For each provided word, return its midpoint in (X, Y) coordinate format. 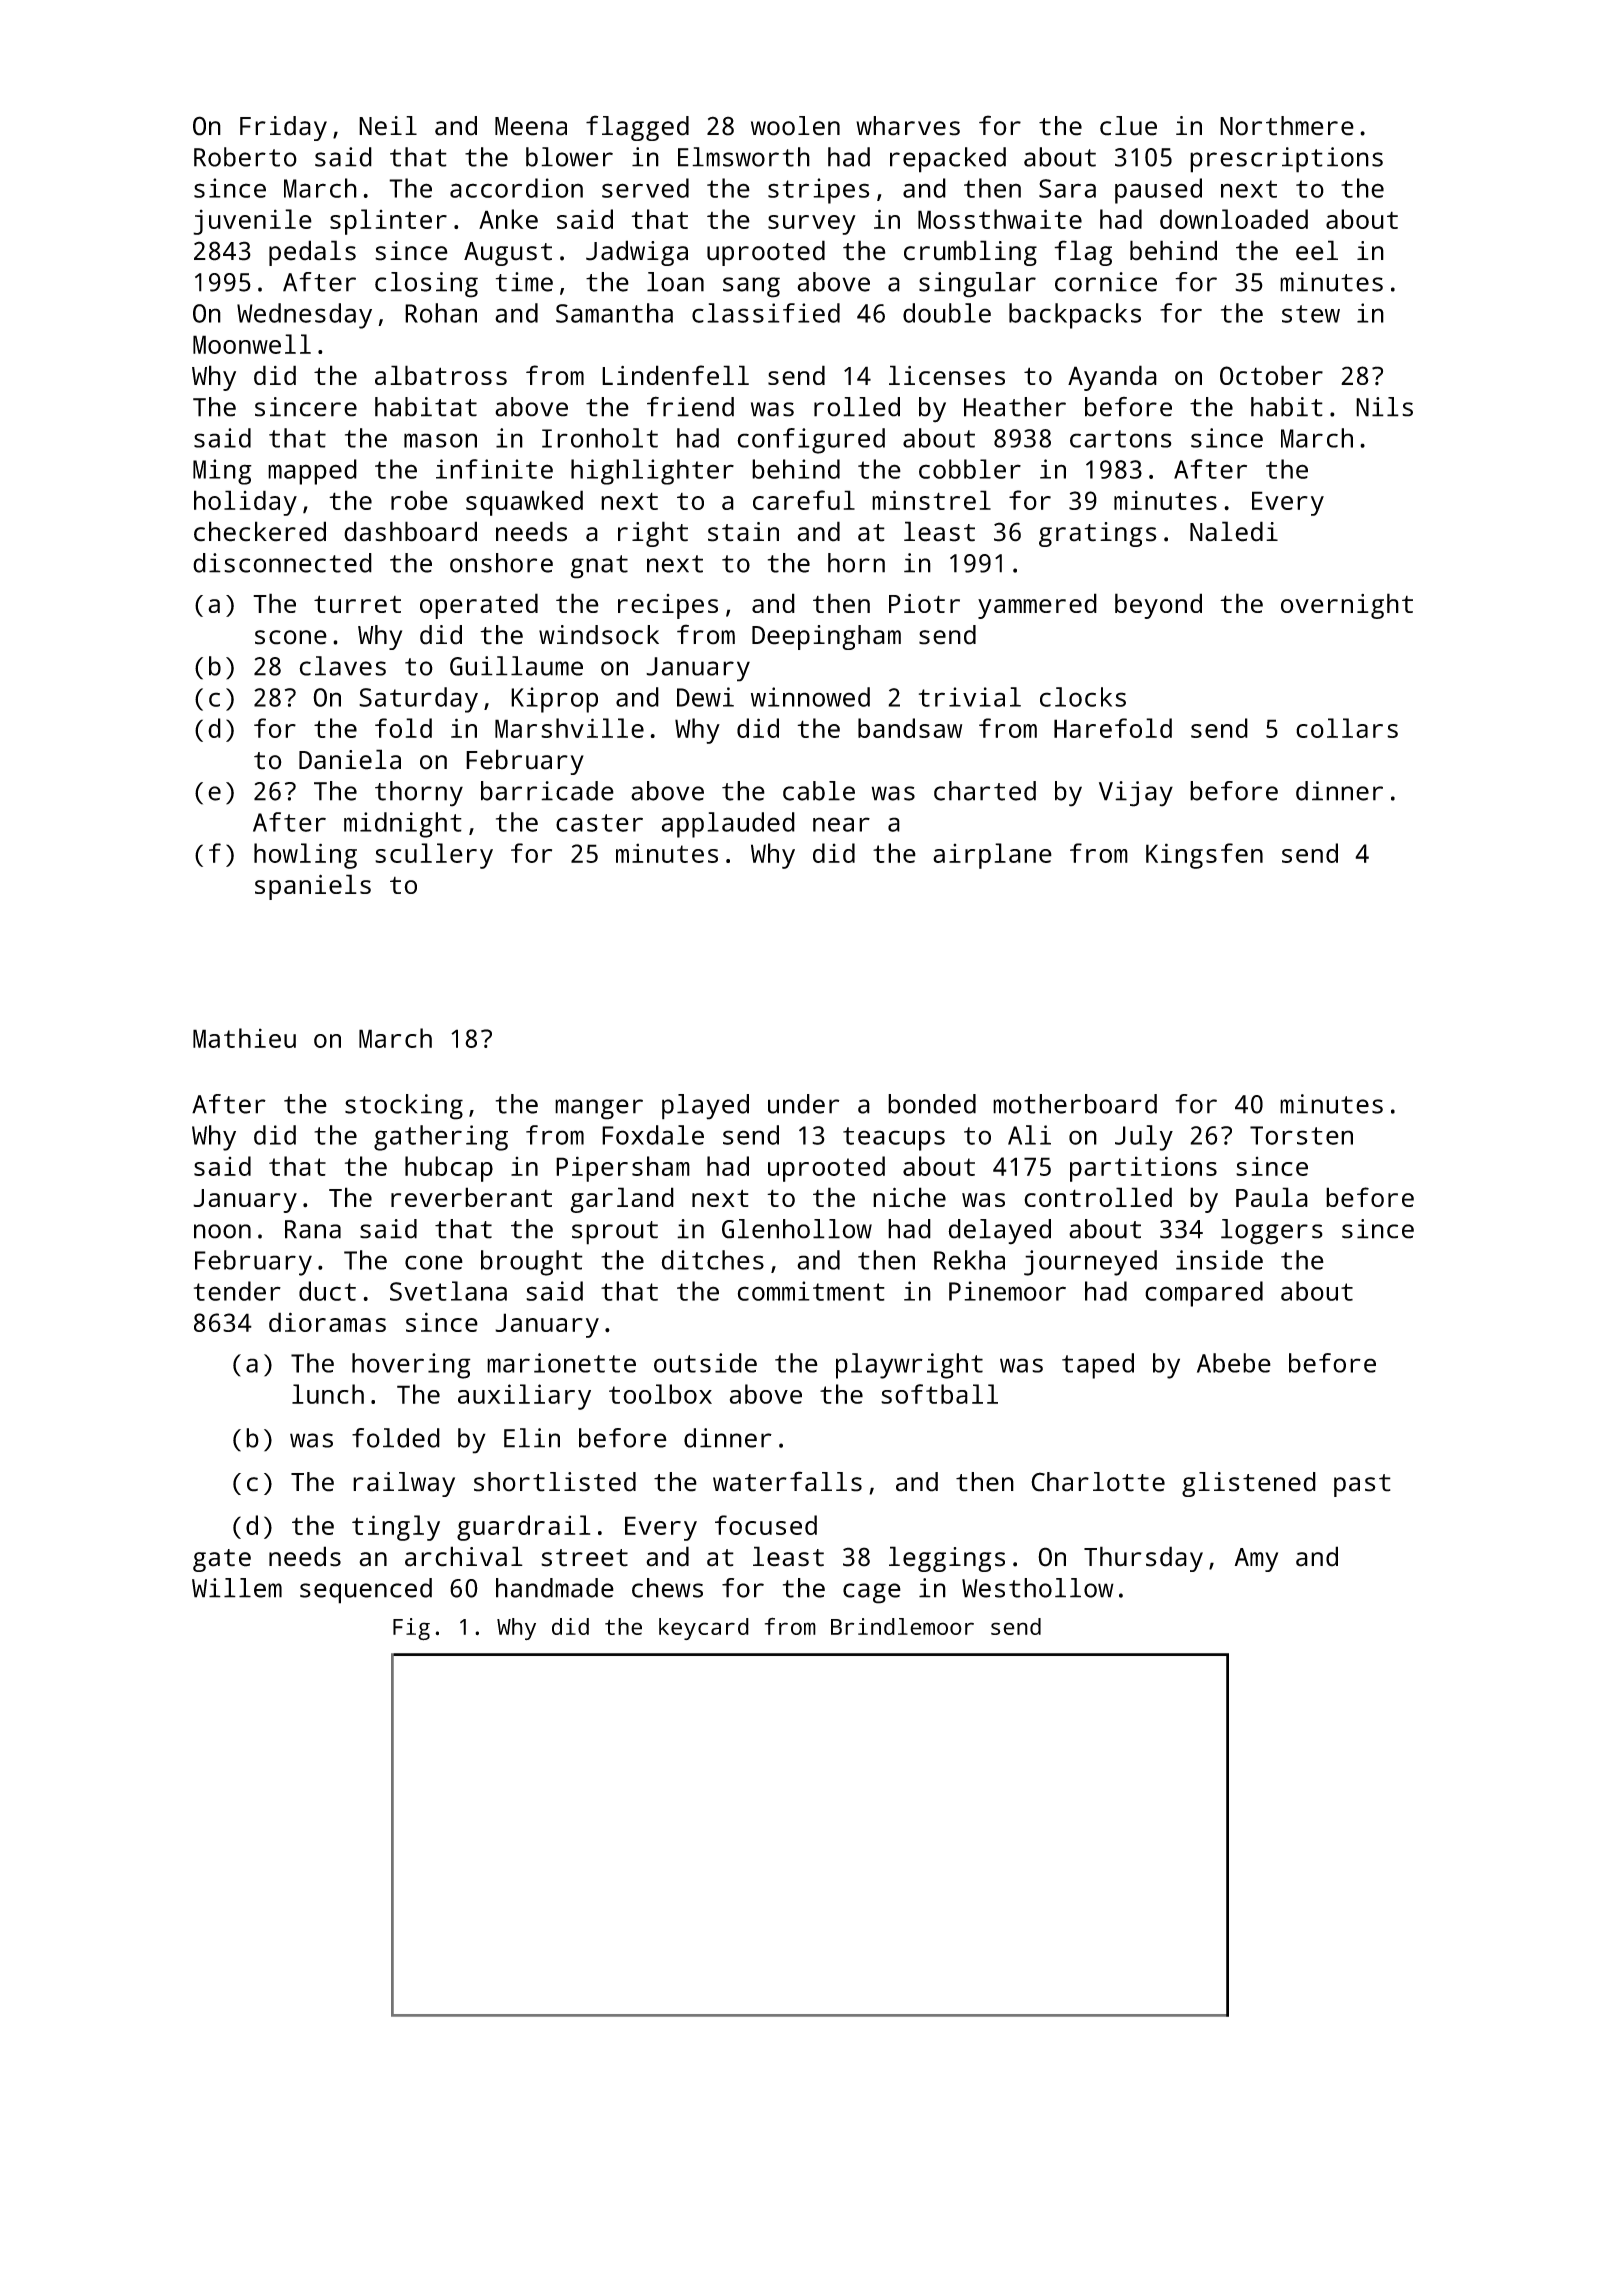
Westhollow (1038, 1588)
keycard (704, 1629)
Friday (283, 128)
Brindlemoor (902, 1626)
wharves (908, 126)
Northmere (1287, 126)
